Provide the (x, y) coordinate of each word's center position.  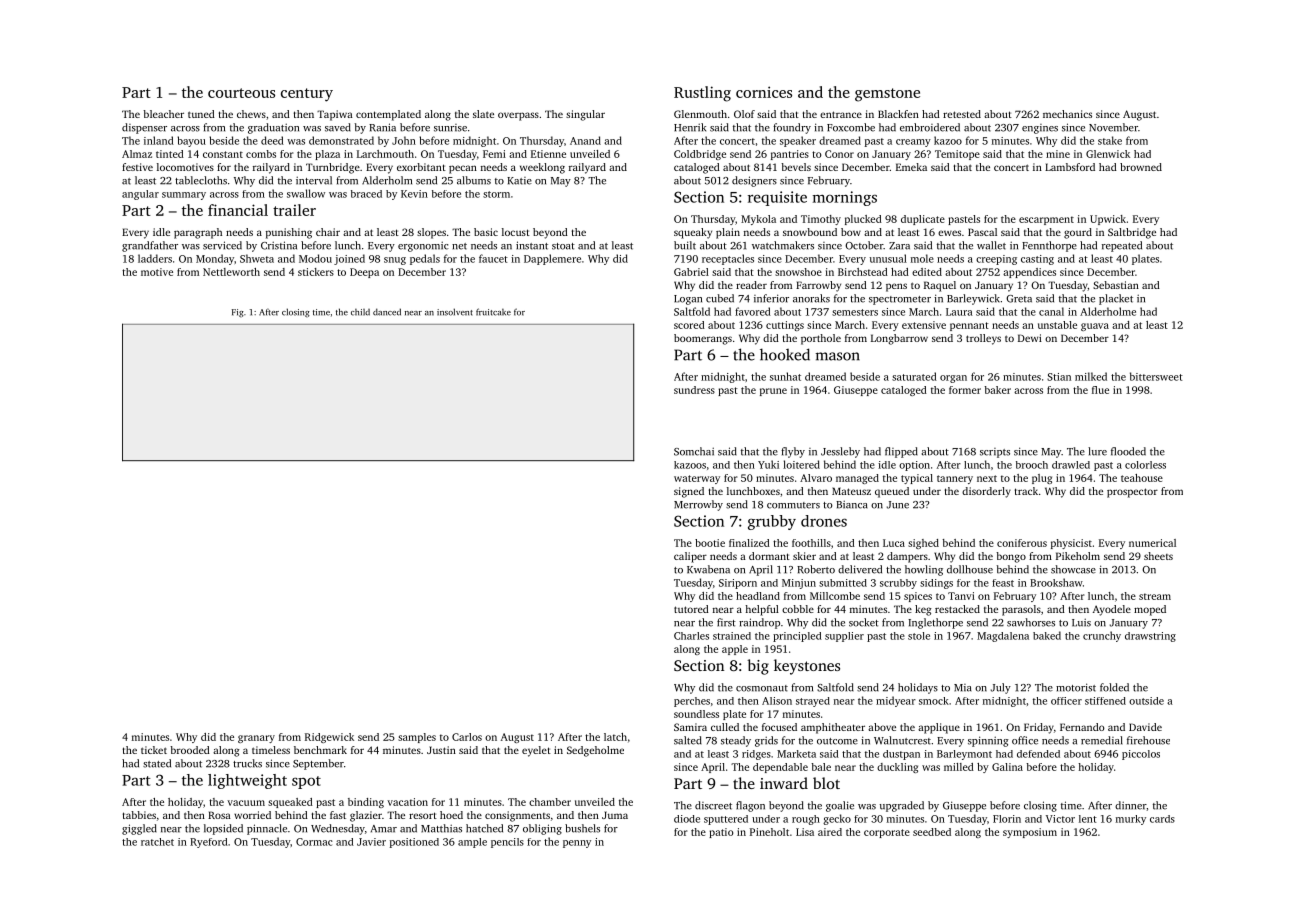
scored (689, 325)
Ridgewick (329, 738)
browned (1141, 167)
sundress (694, 390)
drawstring (1150, 637)
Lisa (805, 832)
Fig (238, 313)
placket (1116, 299)
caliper (690, 557)
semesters (855, 312)
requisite (777, 198)
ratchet (157, 842)
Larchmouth (385, 154)
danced (387, 312)
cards (1162, 819)
